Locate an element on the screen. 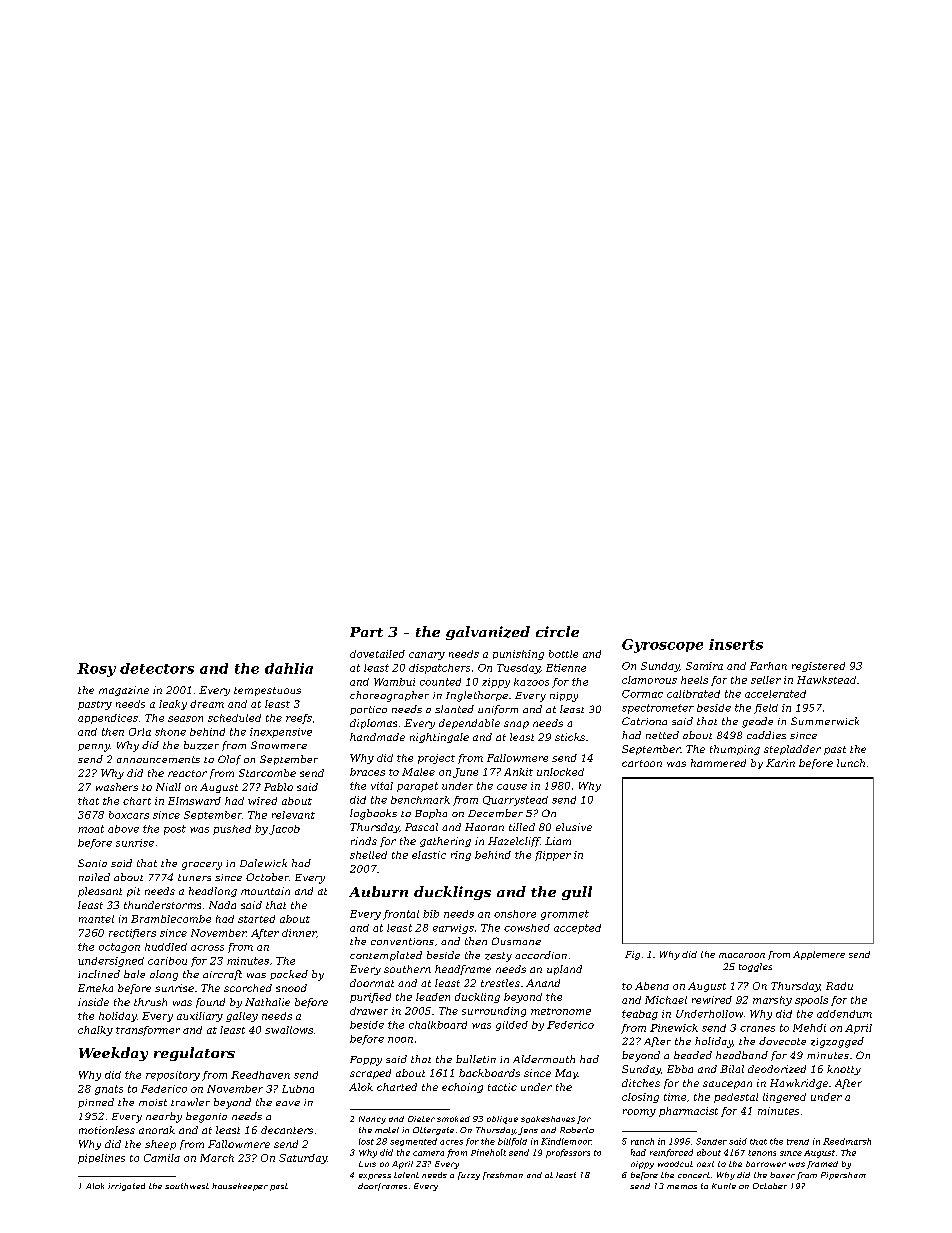 The width and height of the screenshot is (952, 1233). tactic is located at coordinates (502, 1087).
